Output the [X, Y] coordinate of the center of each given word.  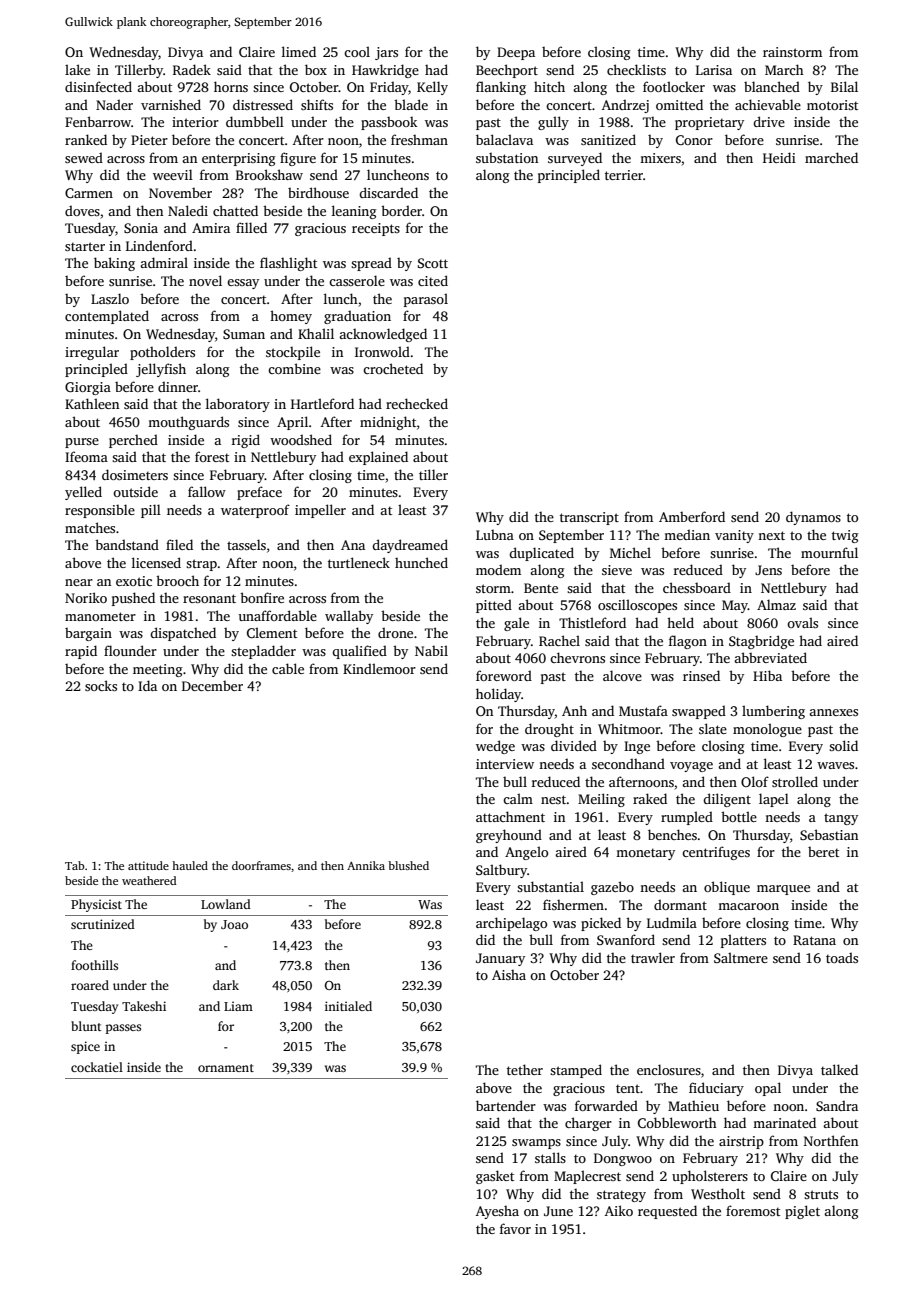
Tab [75, 865]
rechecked [417, 403]
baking [114, 264]
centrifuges [716, 853]
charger [588, 1124]
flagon [688, 642]
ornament [226, 1068]
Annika [366, 865]
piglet [802, 1212]
